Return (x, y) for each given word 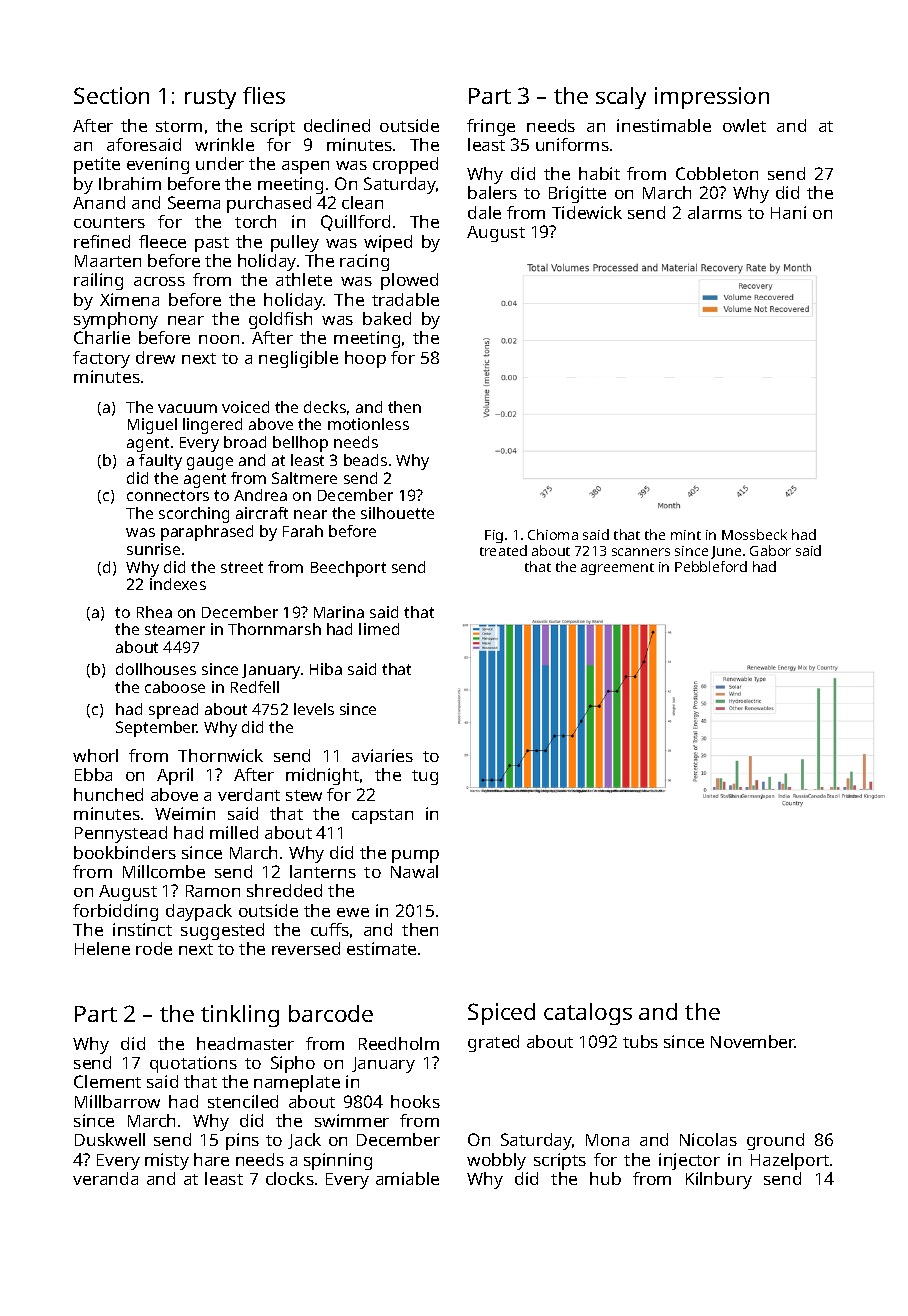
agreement (617, 569)
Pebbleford (711, 566)
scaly (621, 98)
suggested (222, 931)
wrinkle (224, 144)
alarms (715, 212)
